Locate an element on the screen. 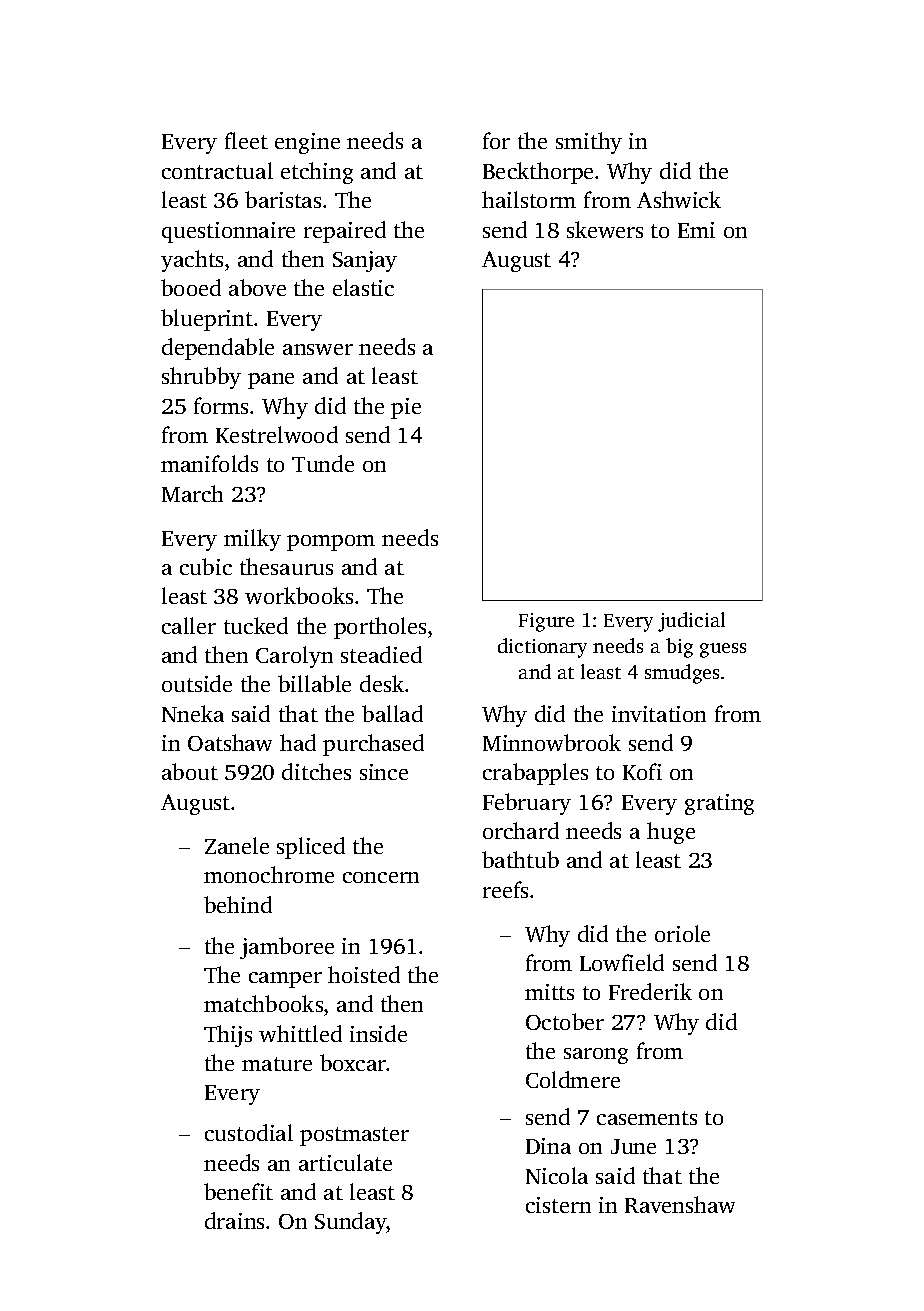  drains is located at coordinates (234, 1220).
